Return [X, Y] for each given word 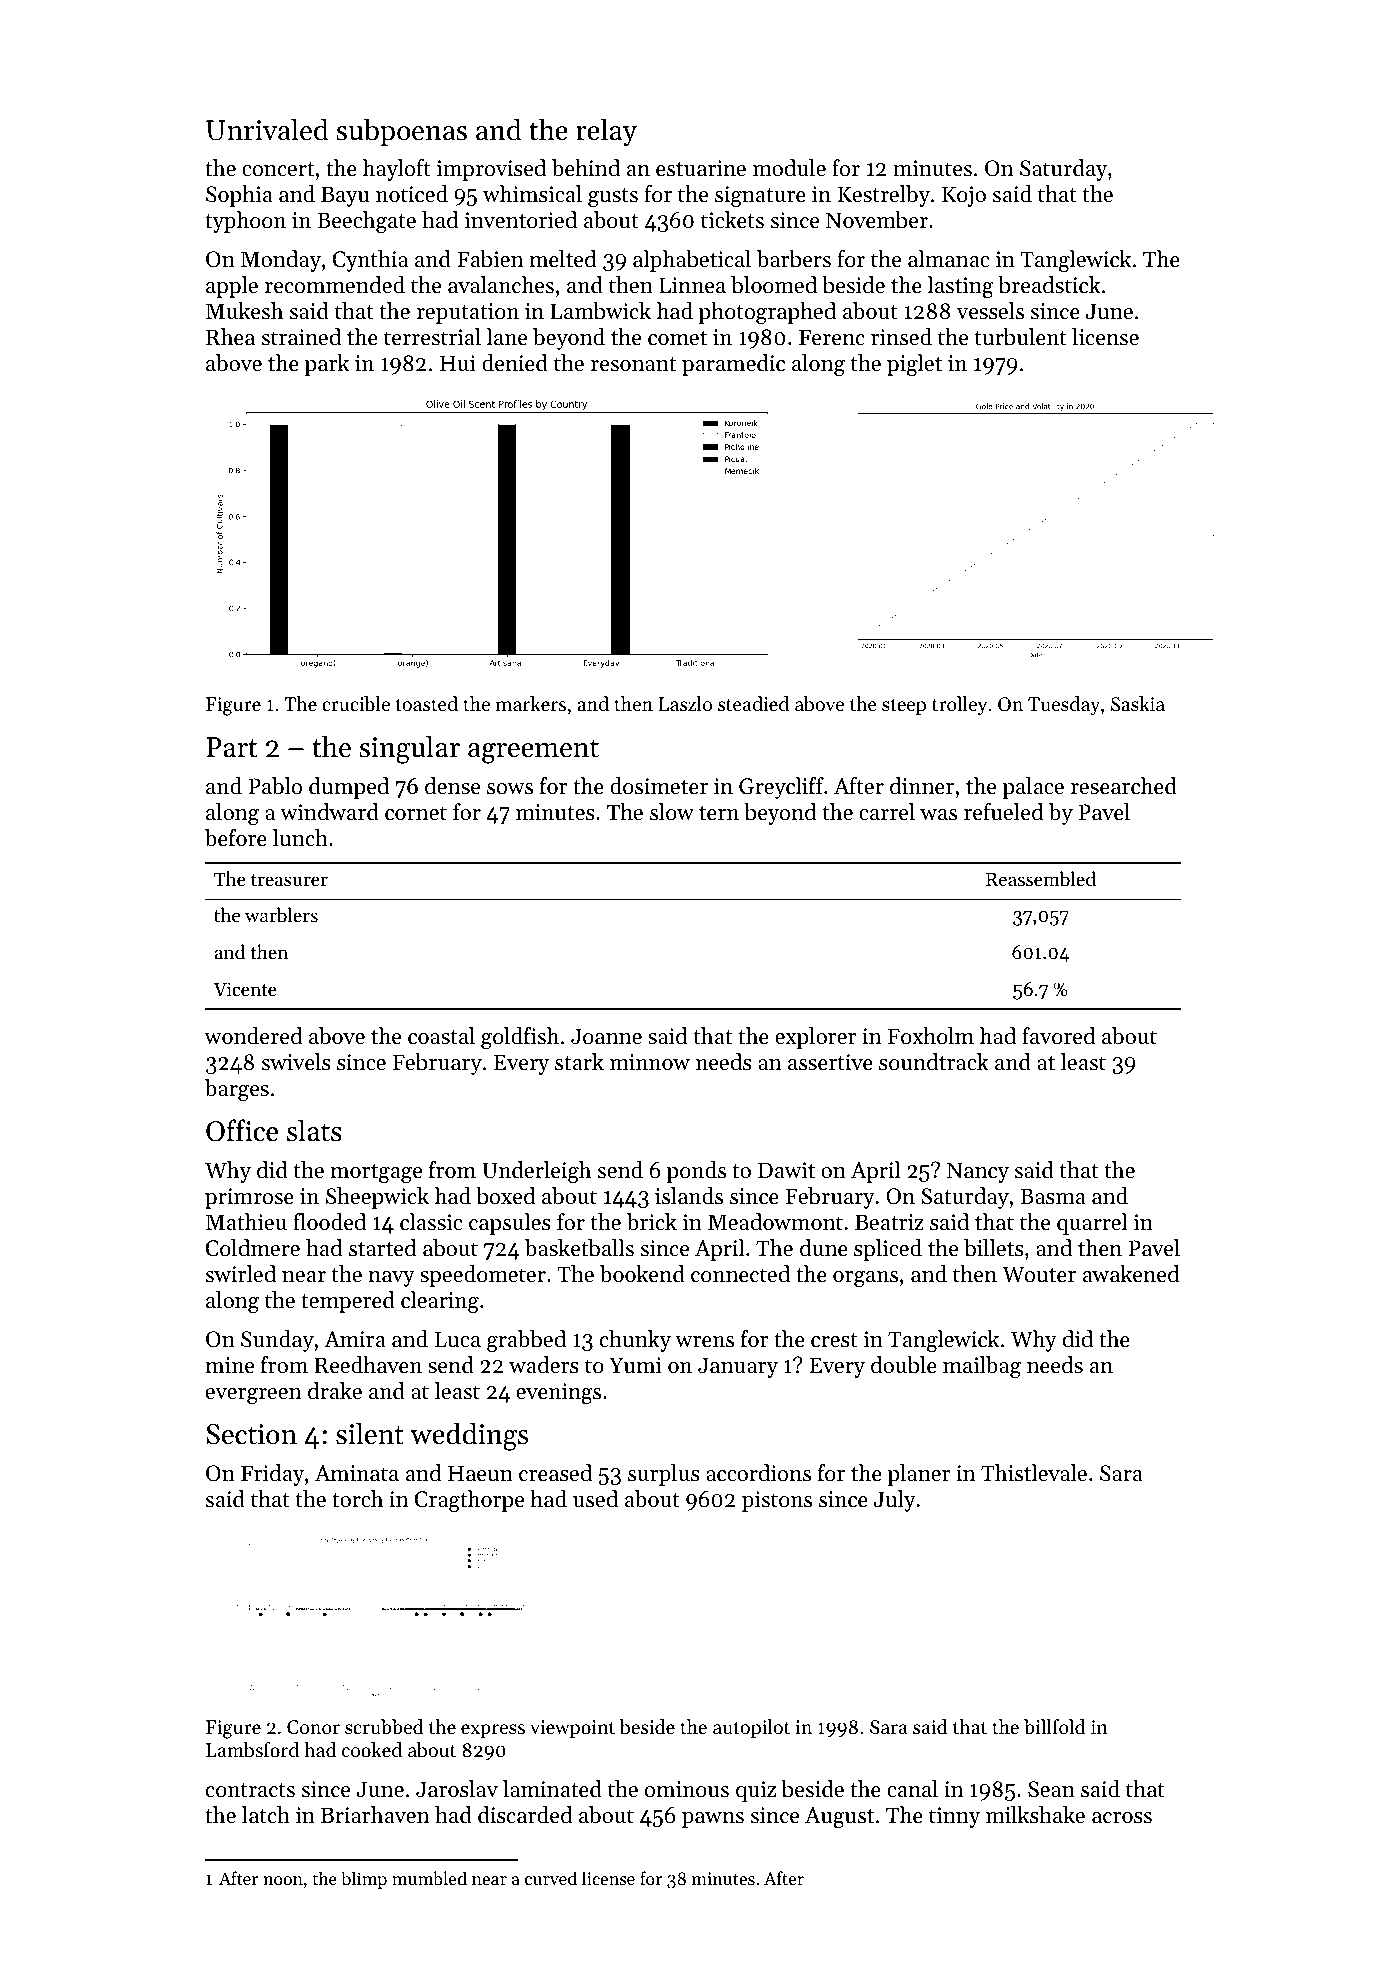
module [789, 168]
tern [719, 813]
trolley [959, 705]
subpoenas [401, 132]
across [1122, 1818]
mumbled [429, 1878]
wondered [253, 1036]
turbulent [1021, 337]
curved [551, 1878]
